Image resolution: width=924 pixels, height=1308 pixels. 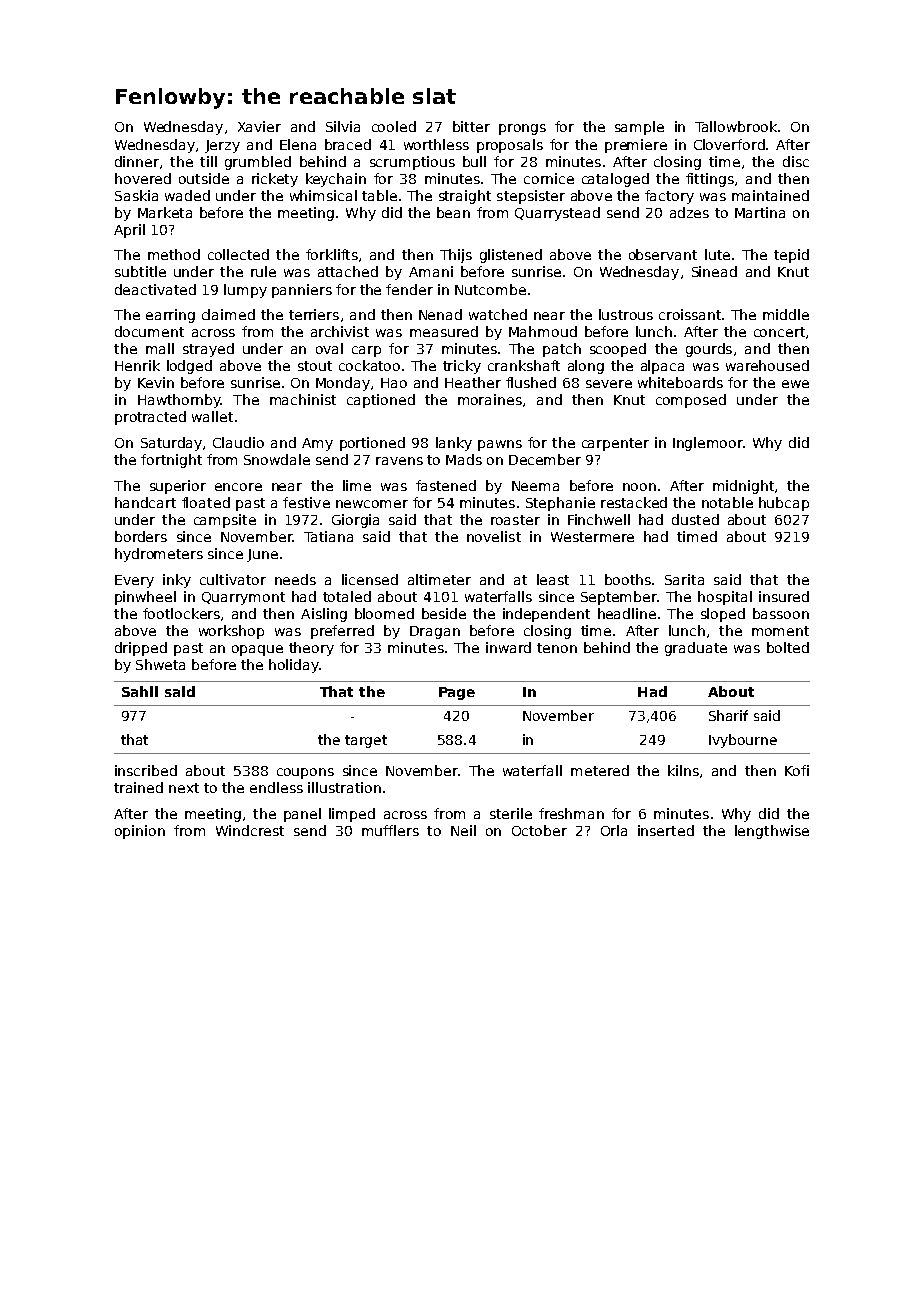 What do you see at coordinates (140, 832) in the screenshot?
I see `opinion` at bounding box center [140, 832].
